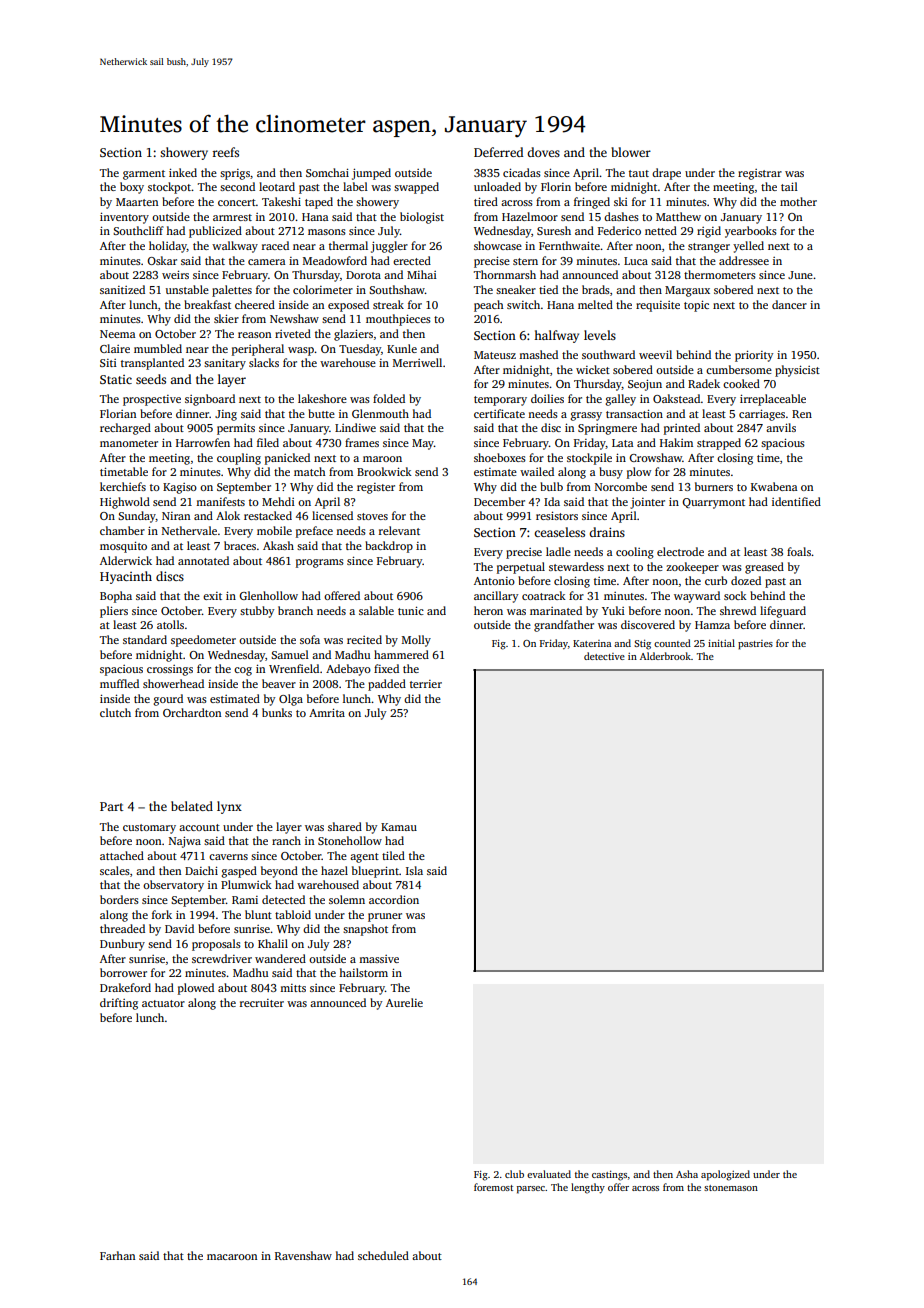 Image resolution: width=924 pixels, height=1308 pixels. Describe the element at coordinates (294, 668) in the page. I see `Wrenfield` at that location.
